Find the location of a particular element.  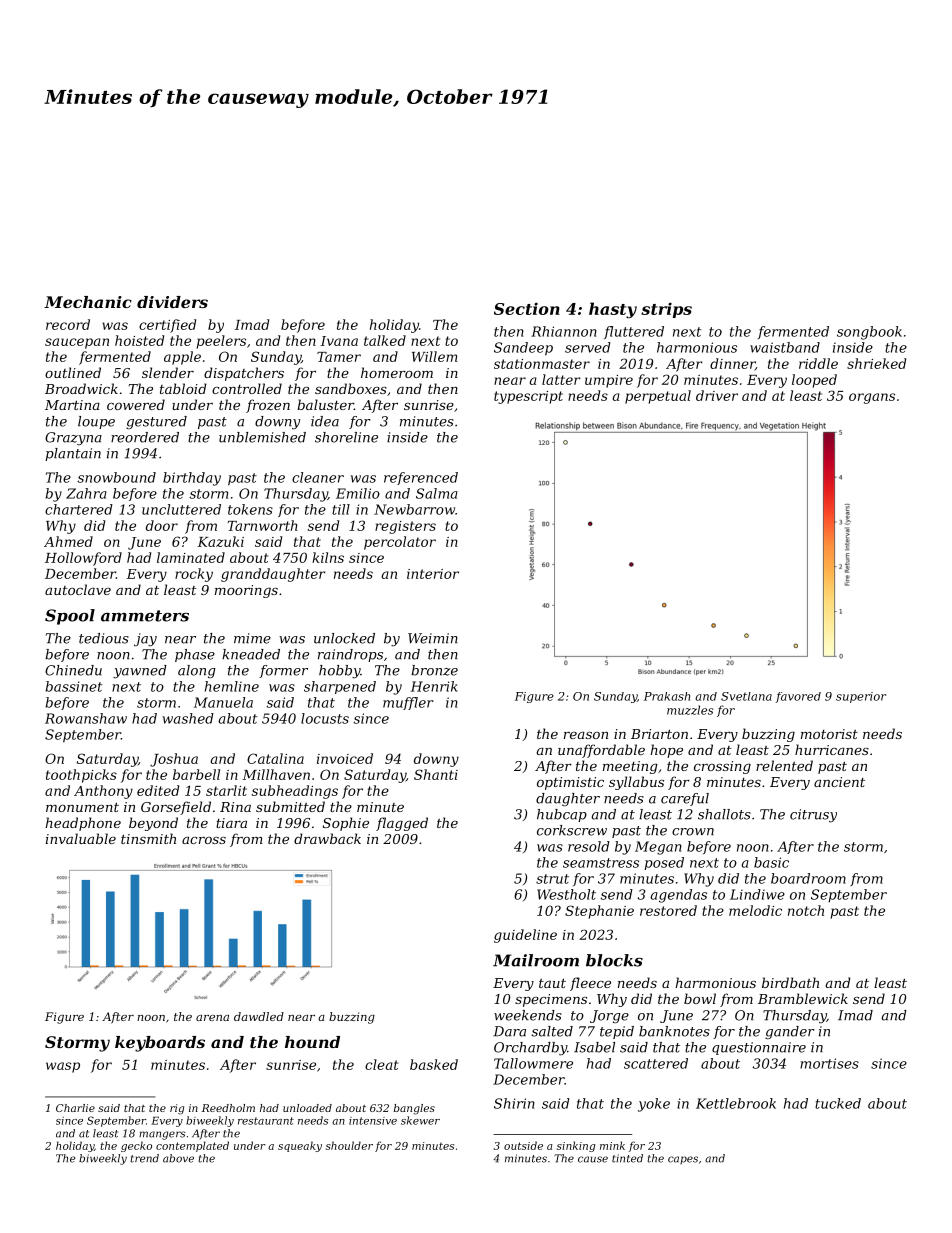

autoclave is located at coordinates (78, 589).
